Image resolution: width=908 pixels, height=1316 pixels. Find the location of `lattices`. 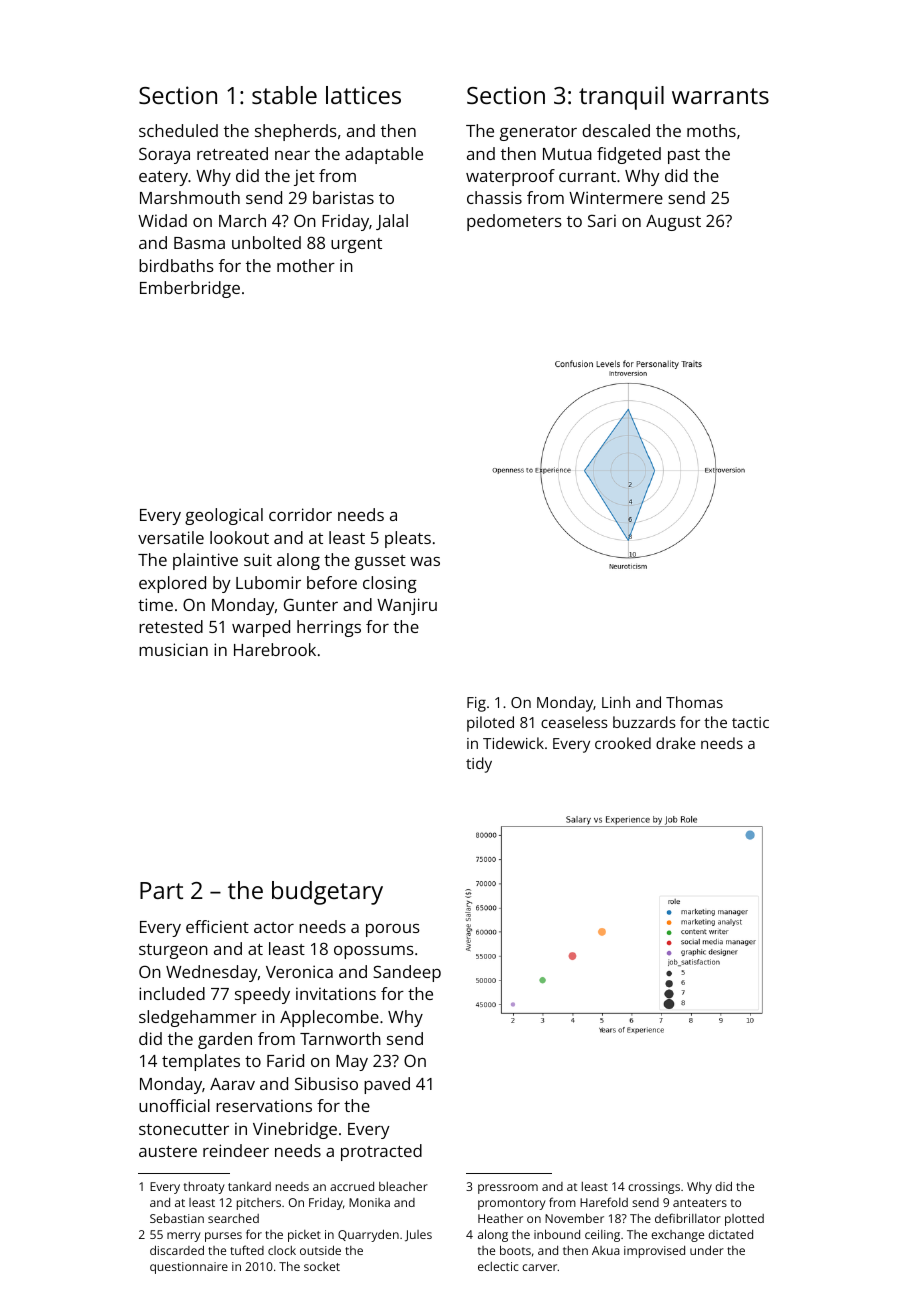

lattices is located at coordinates (363, 95).
